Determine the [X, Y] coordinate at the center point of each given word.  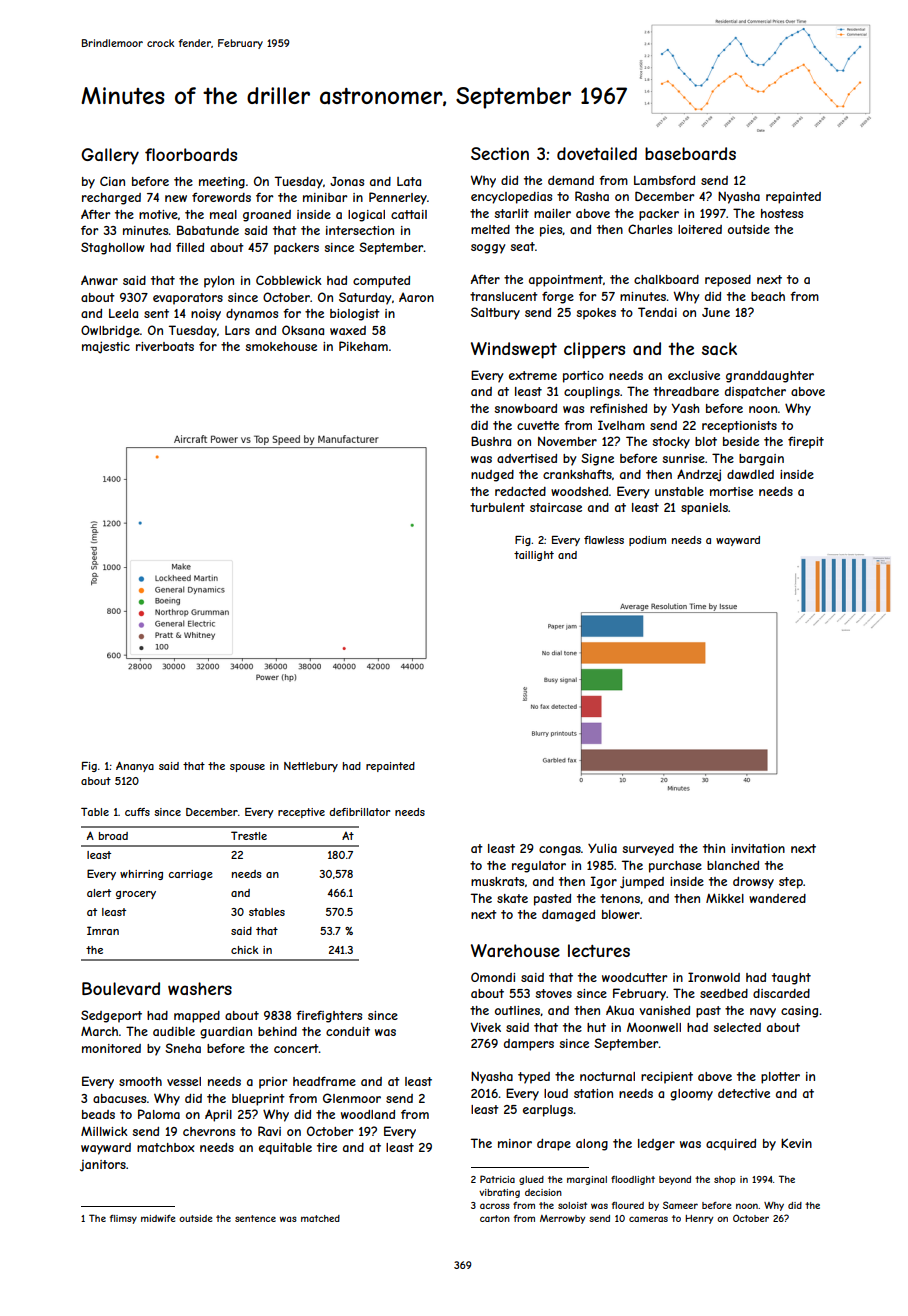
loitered [700, 229]
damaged [568, 916]
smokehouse [281, 346]
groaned [267, 216]
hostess [782, 213]
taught [791, 979]
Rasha [592, 196]
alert [99, 893]
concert [296, 1048]
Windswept [514, 350]
